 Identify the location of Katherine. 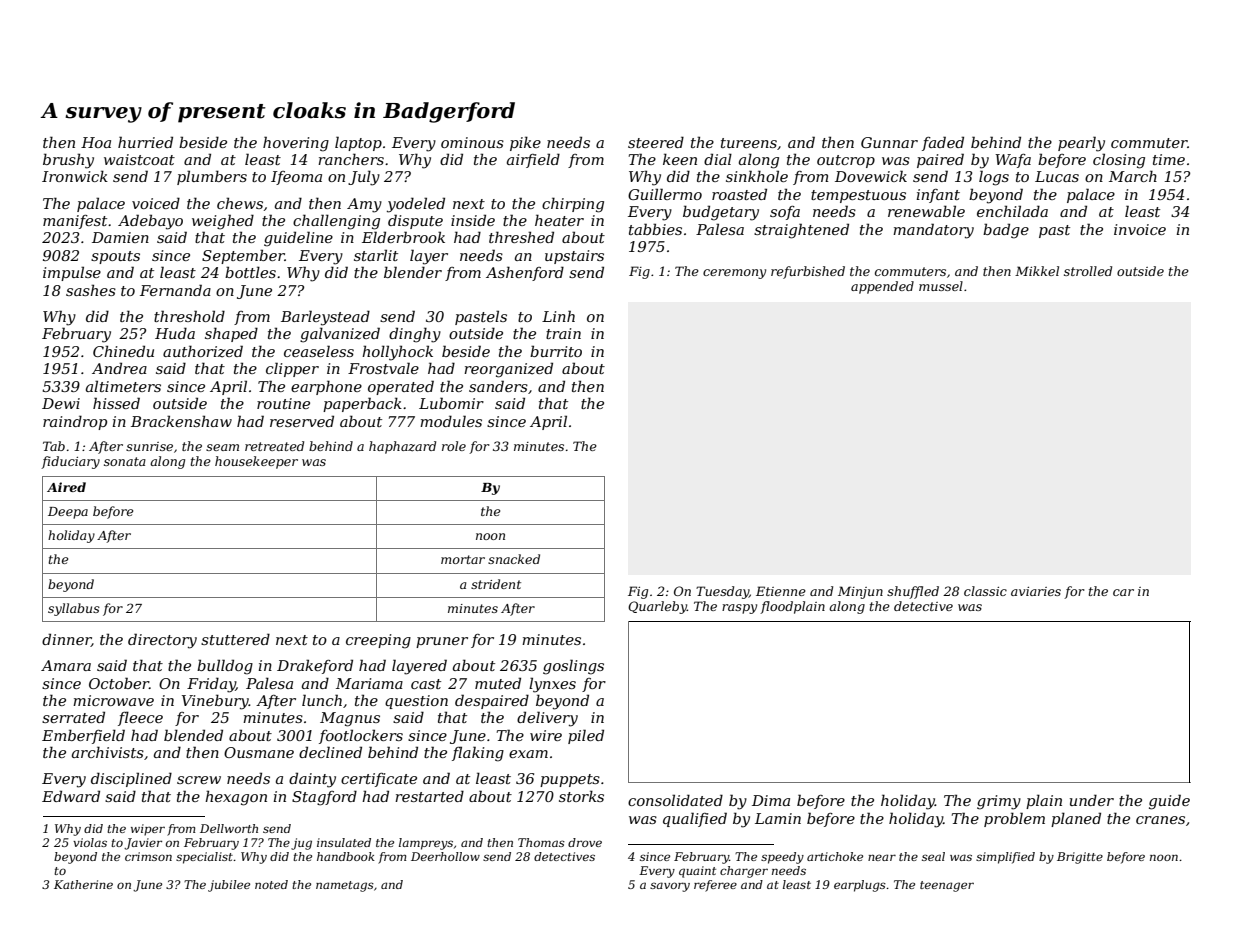
(83, 884).
